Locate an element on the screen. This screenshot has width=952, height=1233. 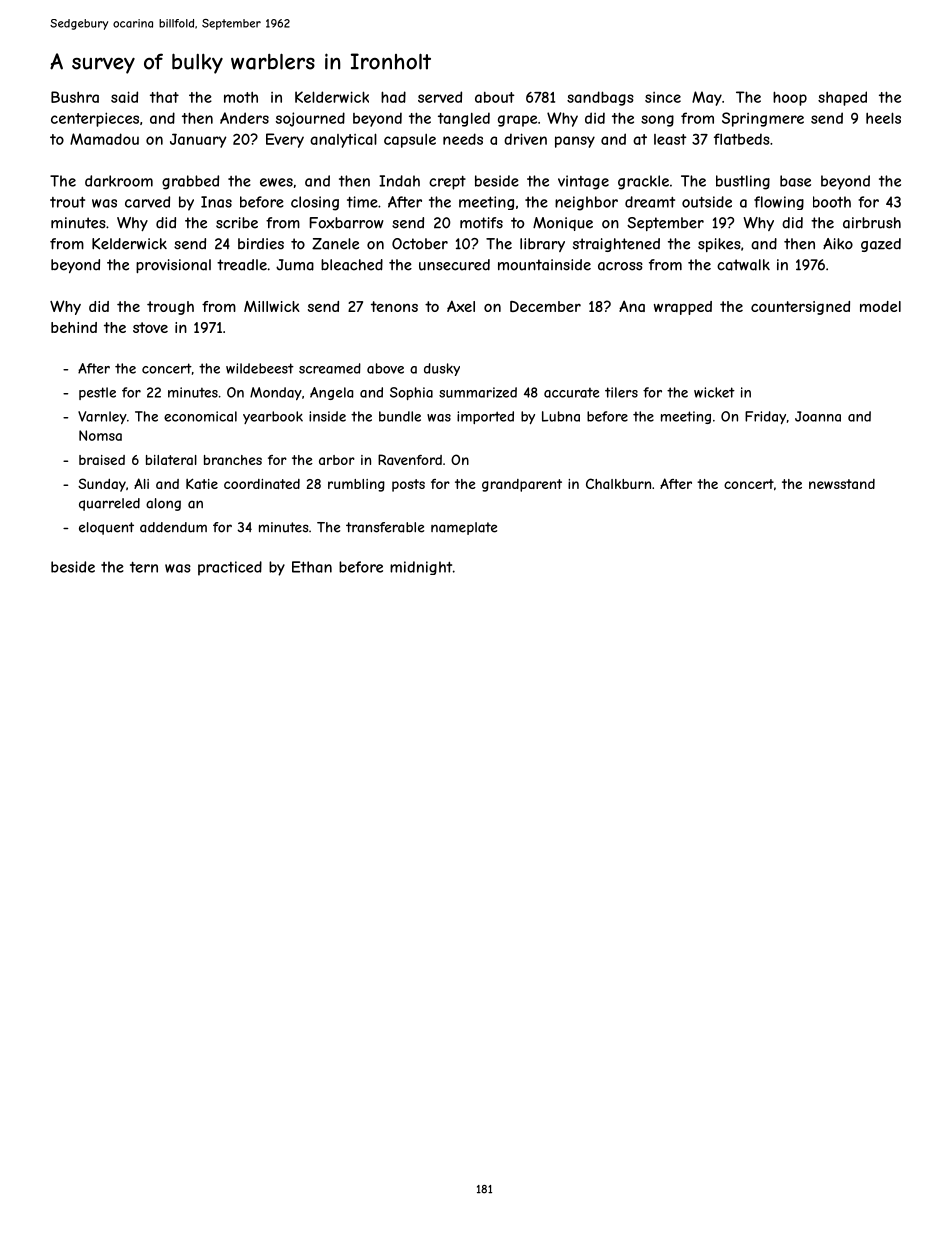
shaped is located at coordinates (842, 98).
